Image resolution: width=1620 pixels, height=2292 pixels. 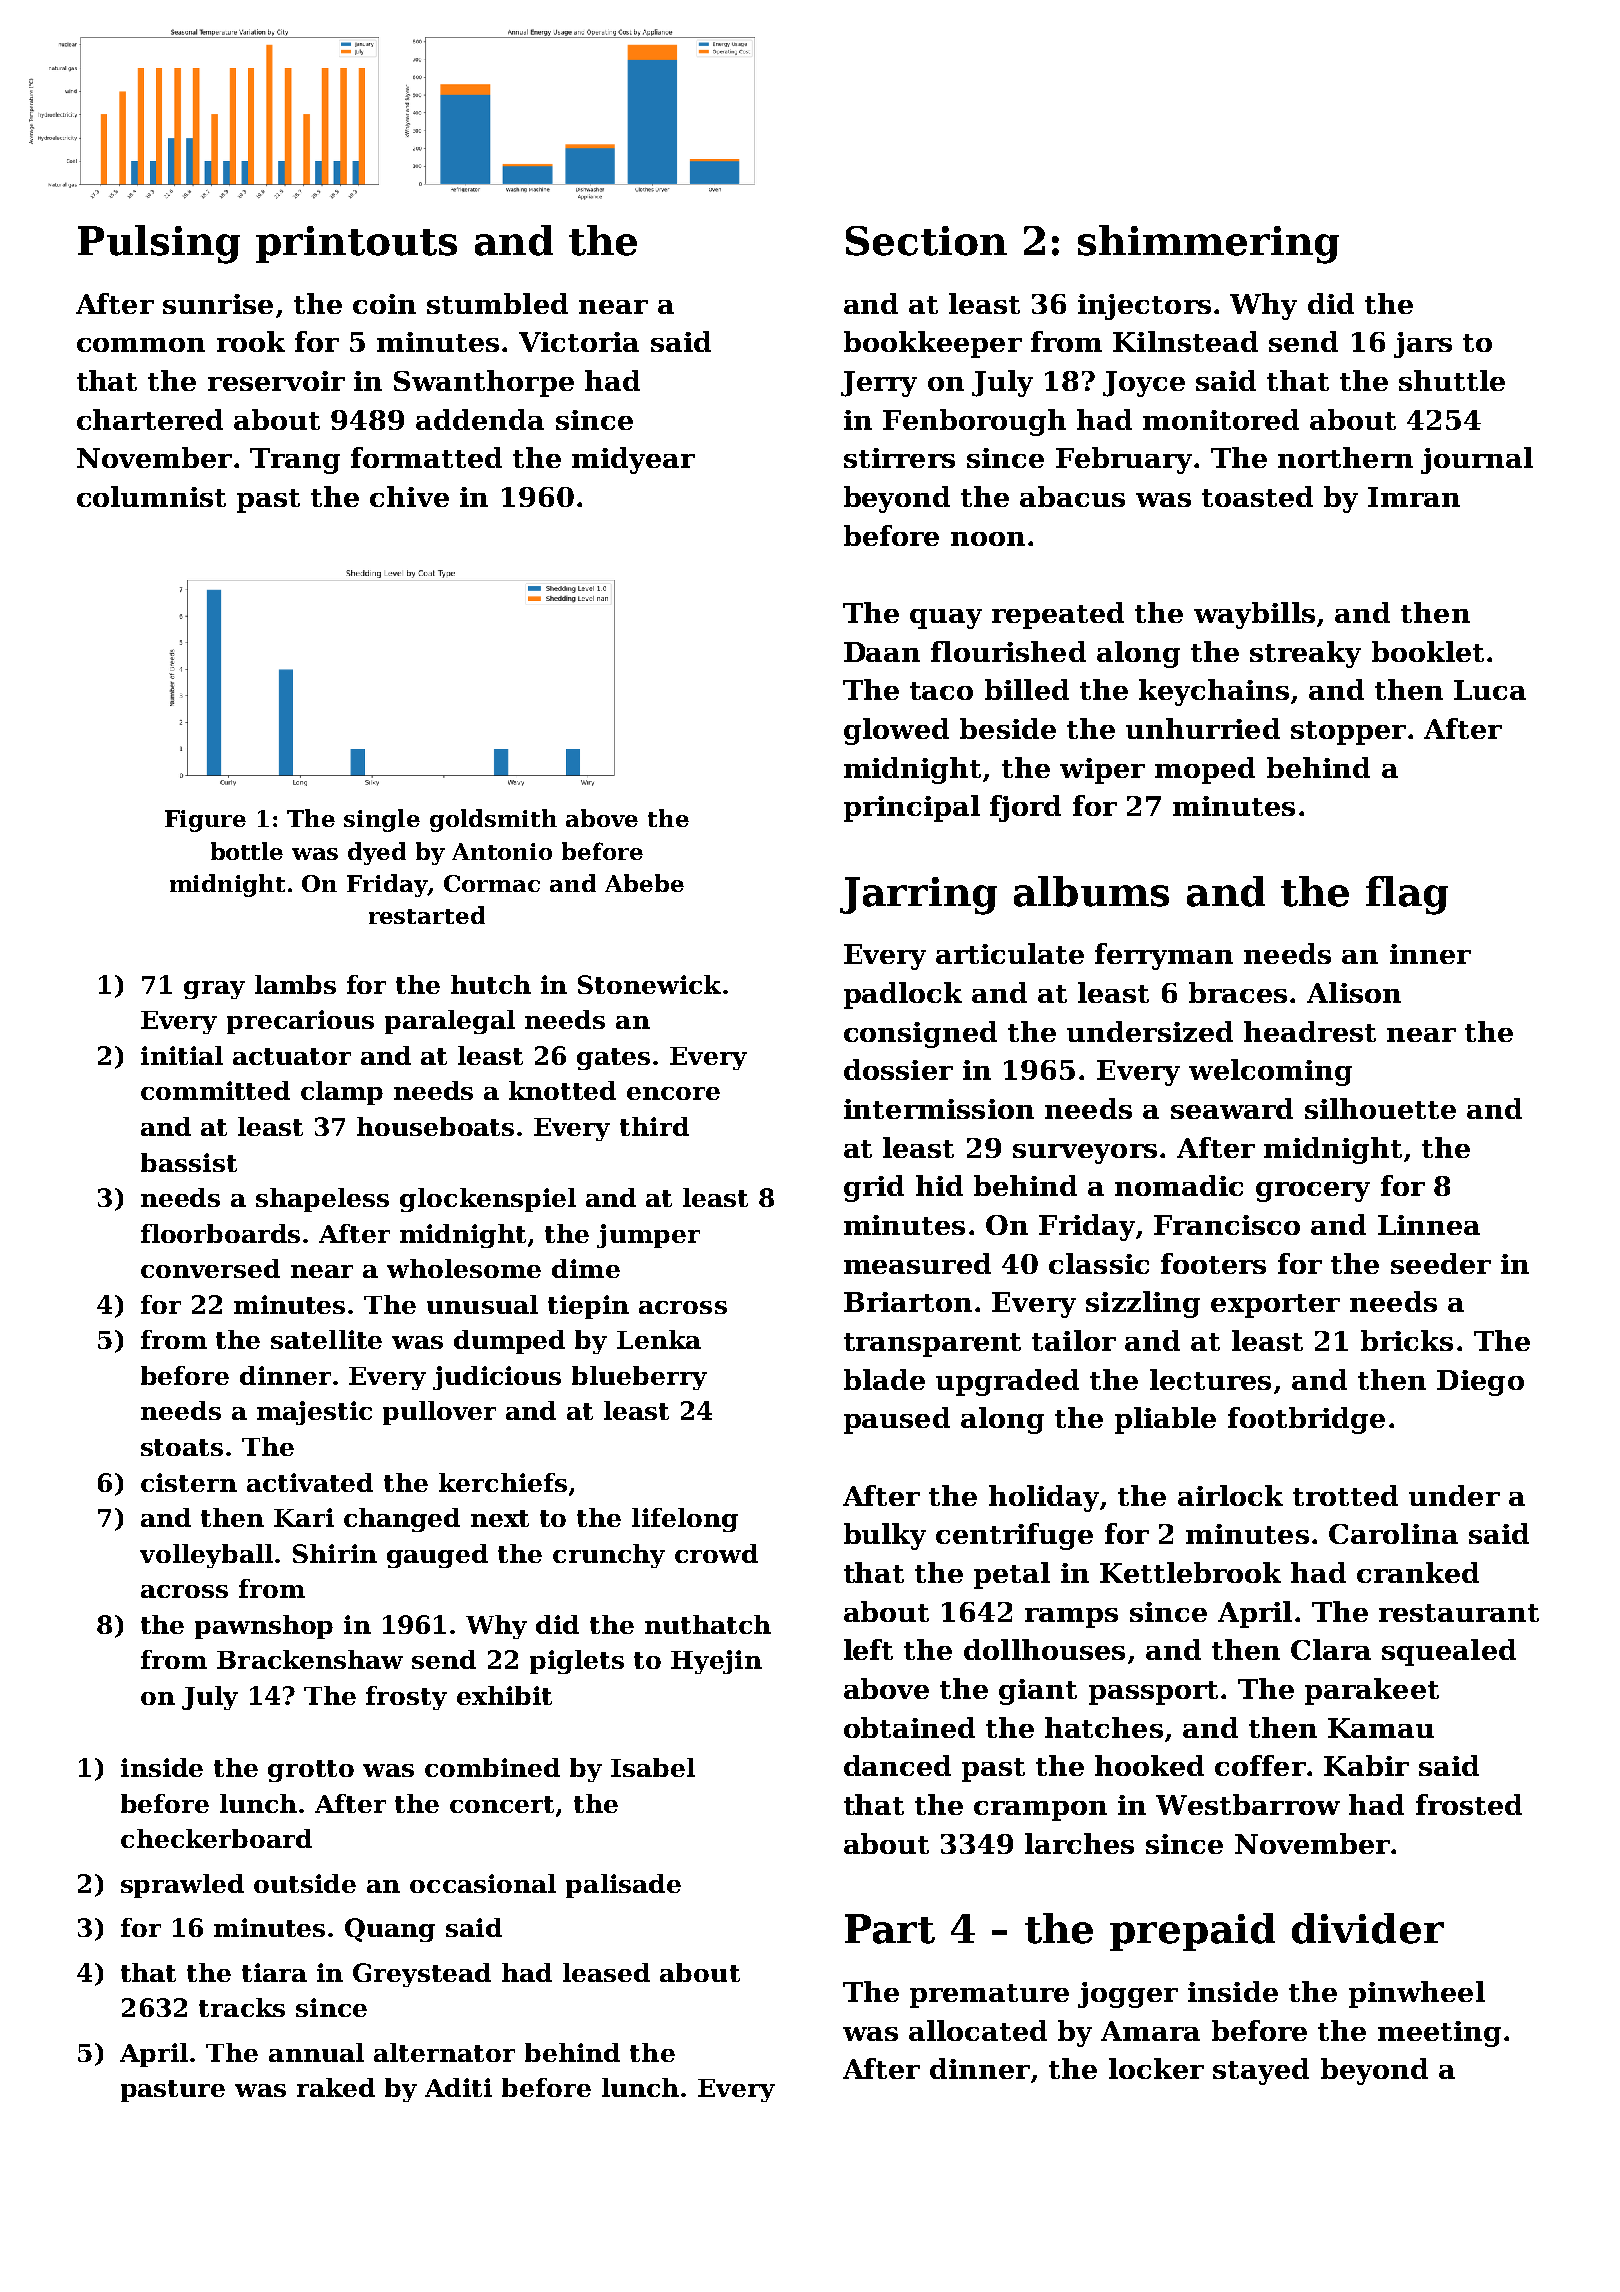 I want to click on single, so click(x=382, y=820).
